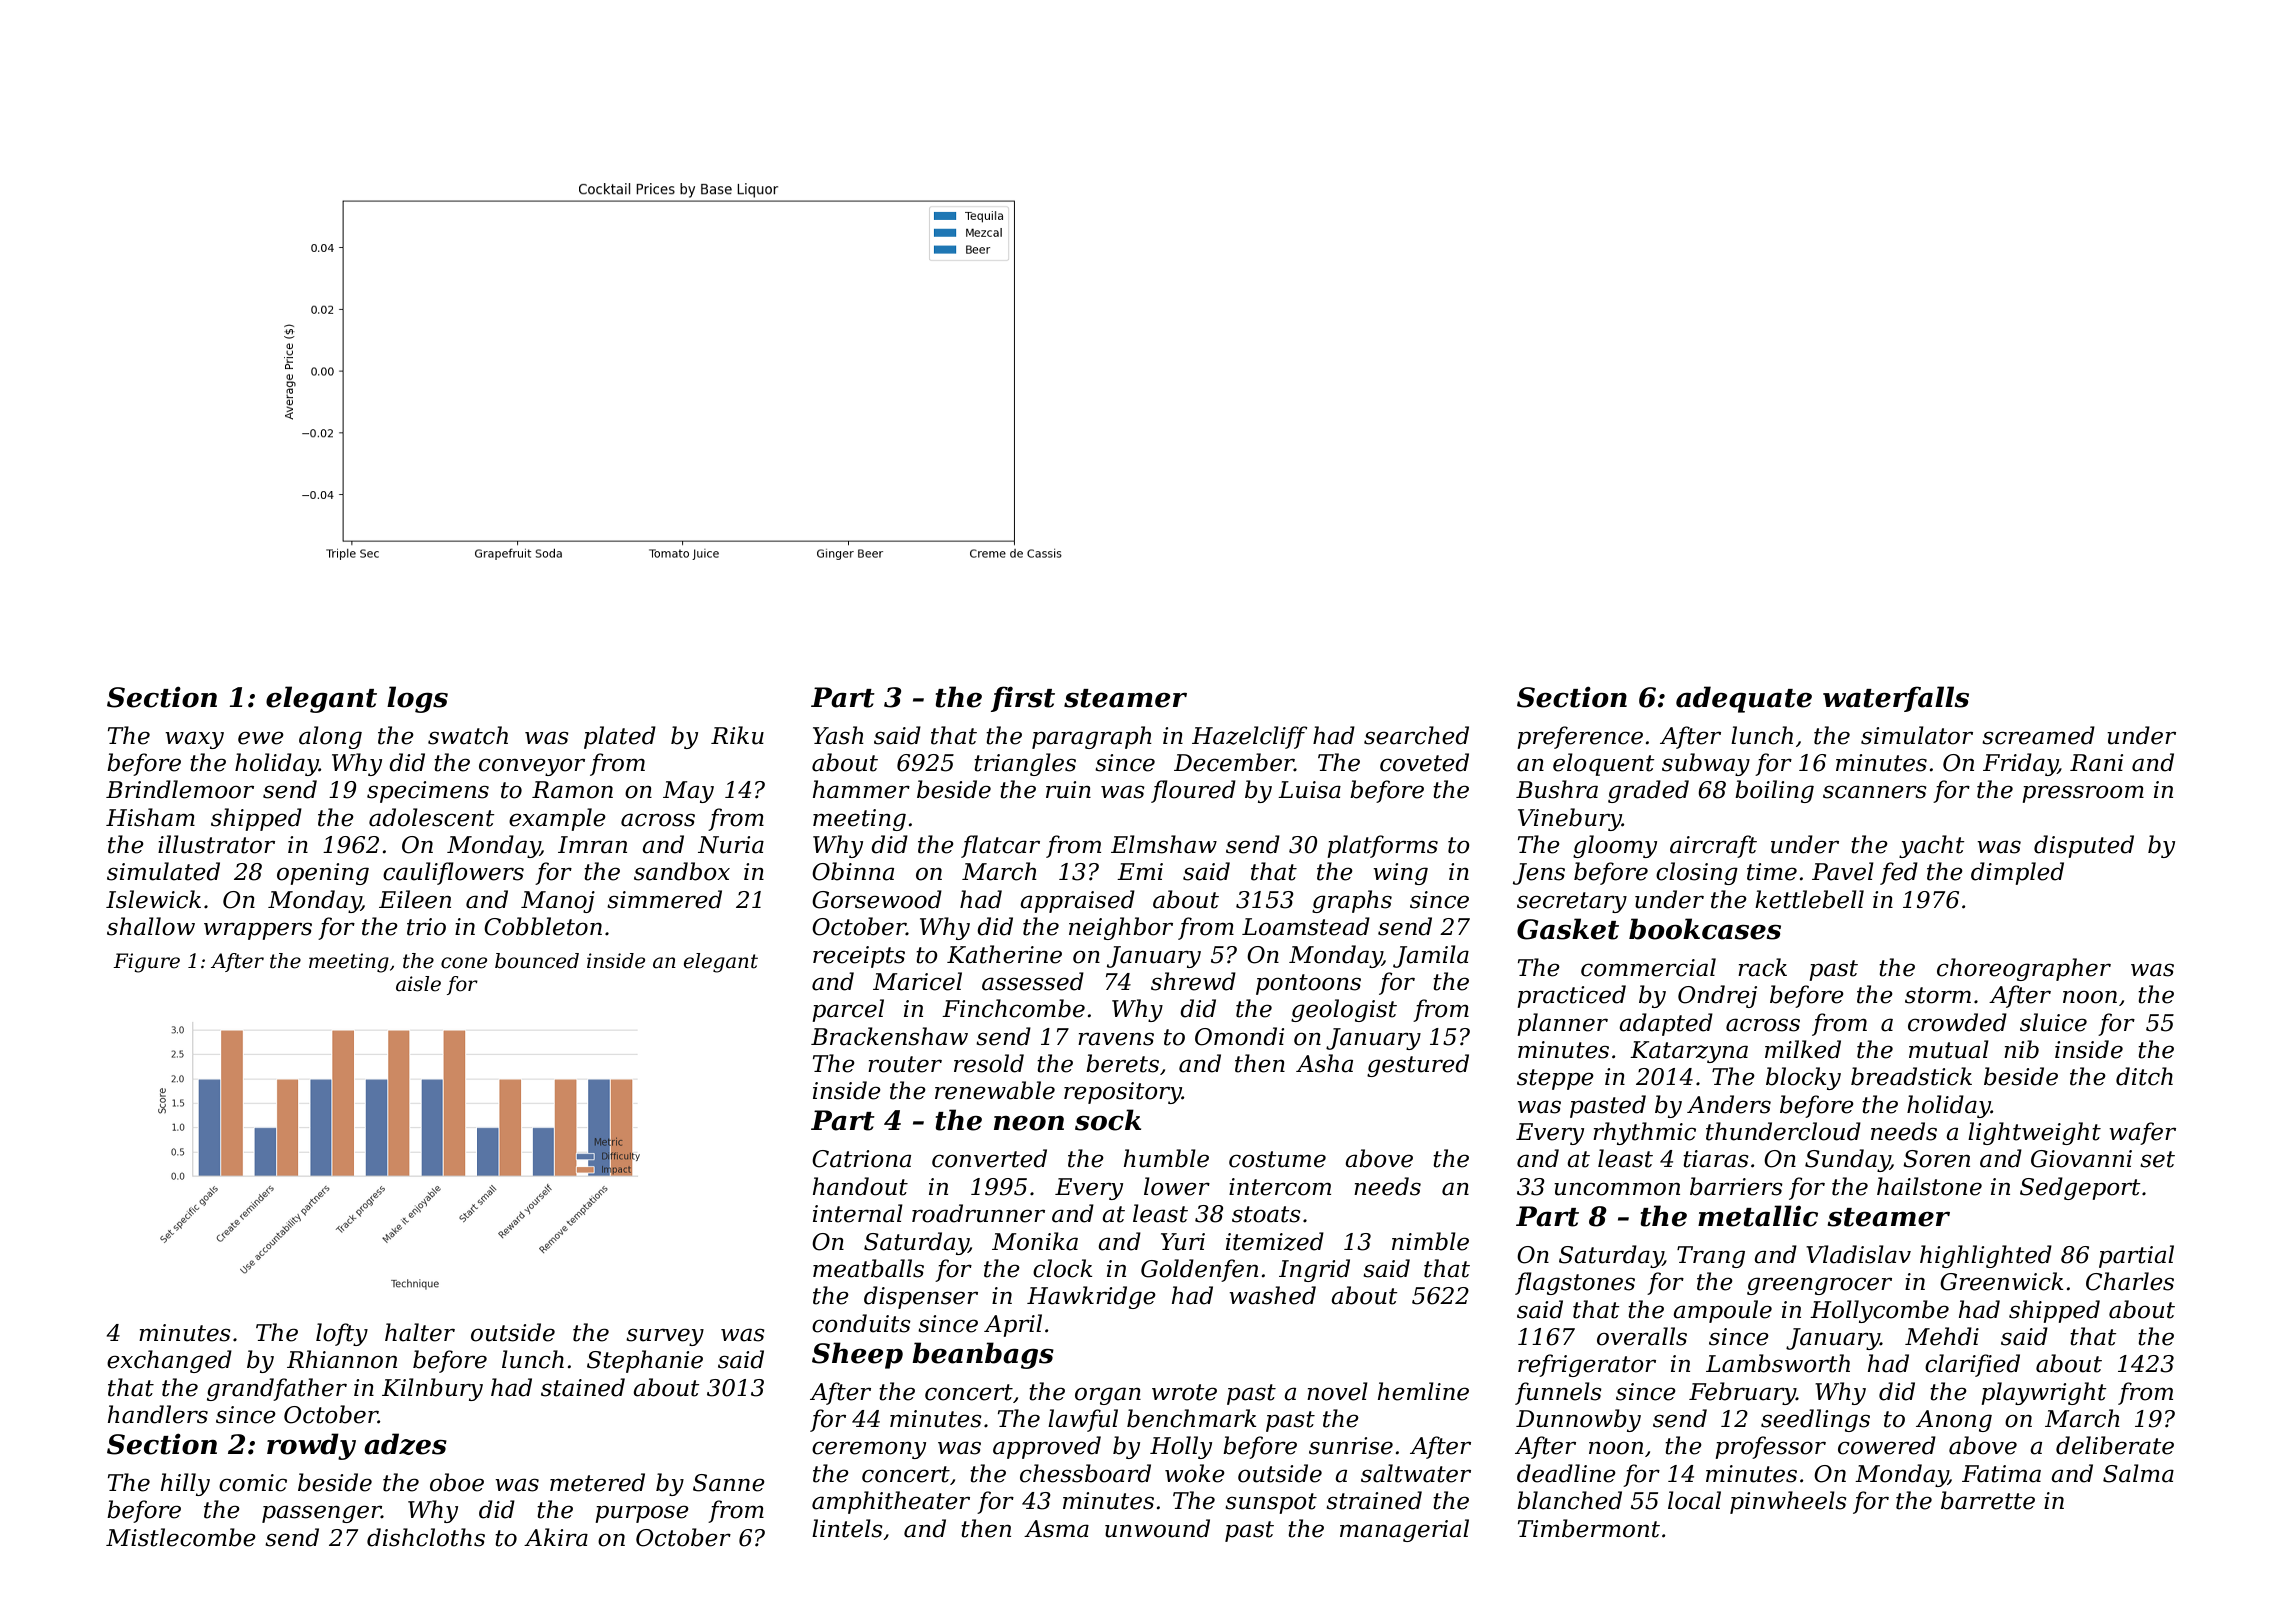 This screenshot has height=1614, width=2282. What do you see at coordinates (1123, 1093) in the screenshot?
I see `repository` at bounding box center [1123, 1093].
